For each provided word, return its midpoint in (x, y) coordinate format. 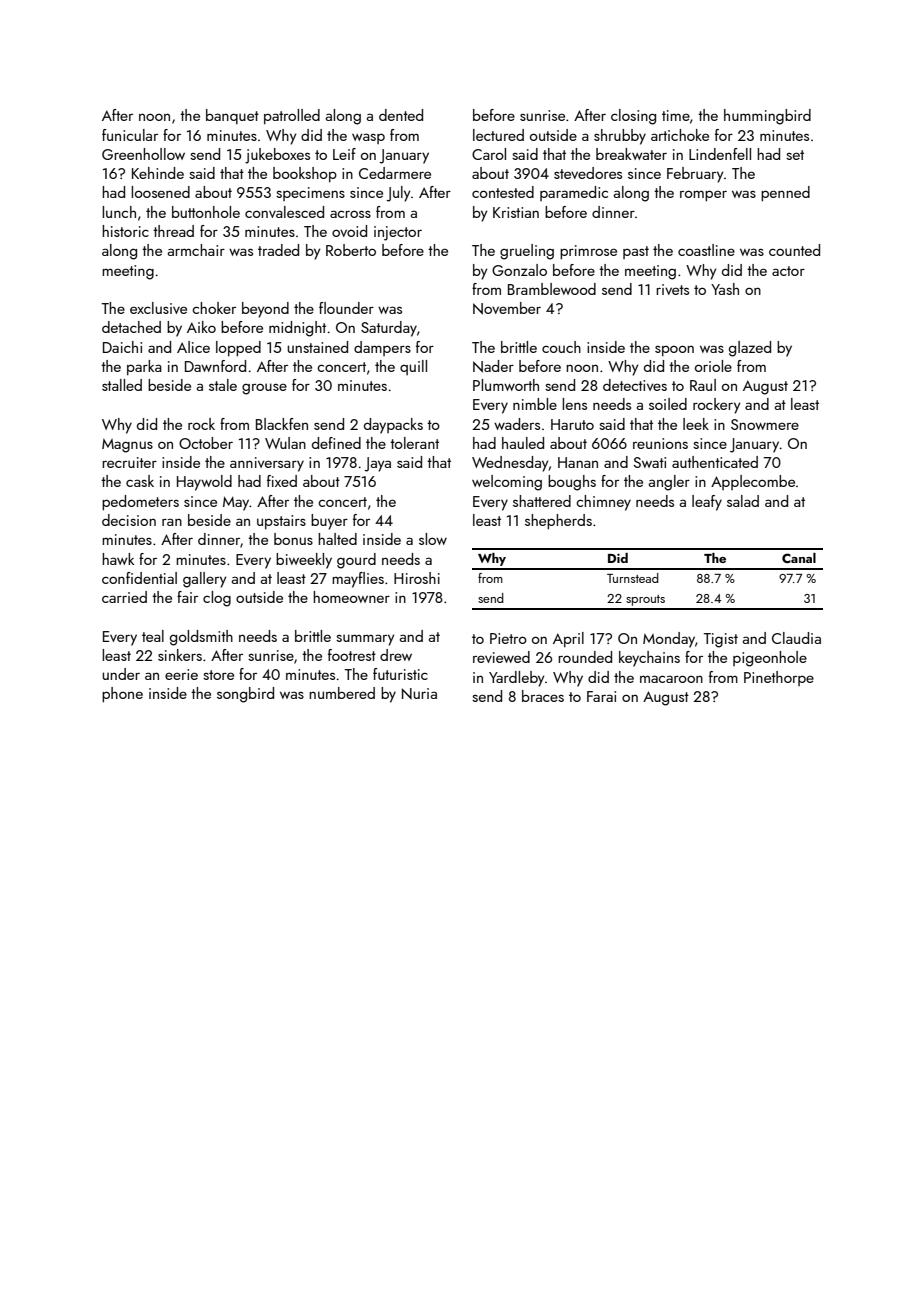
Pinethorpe (779, 678)
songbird (245, 695)
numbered (342, 693)
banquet (232, 116)
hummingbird (767, 117)
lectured (498, 135)
